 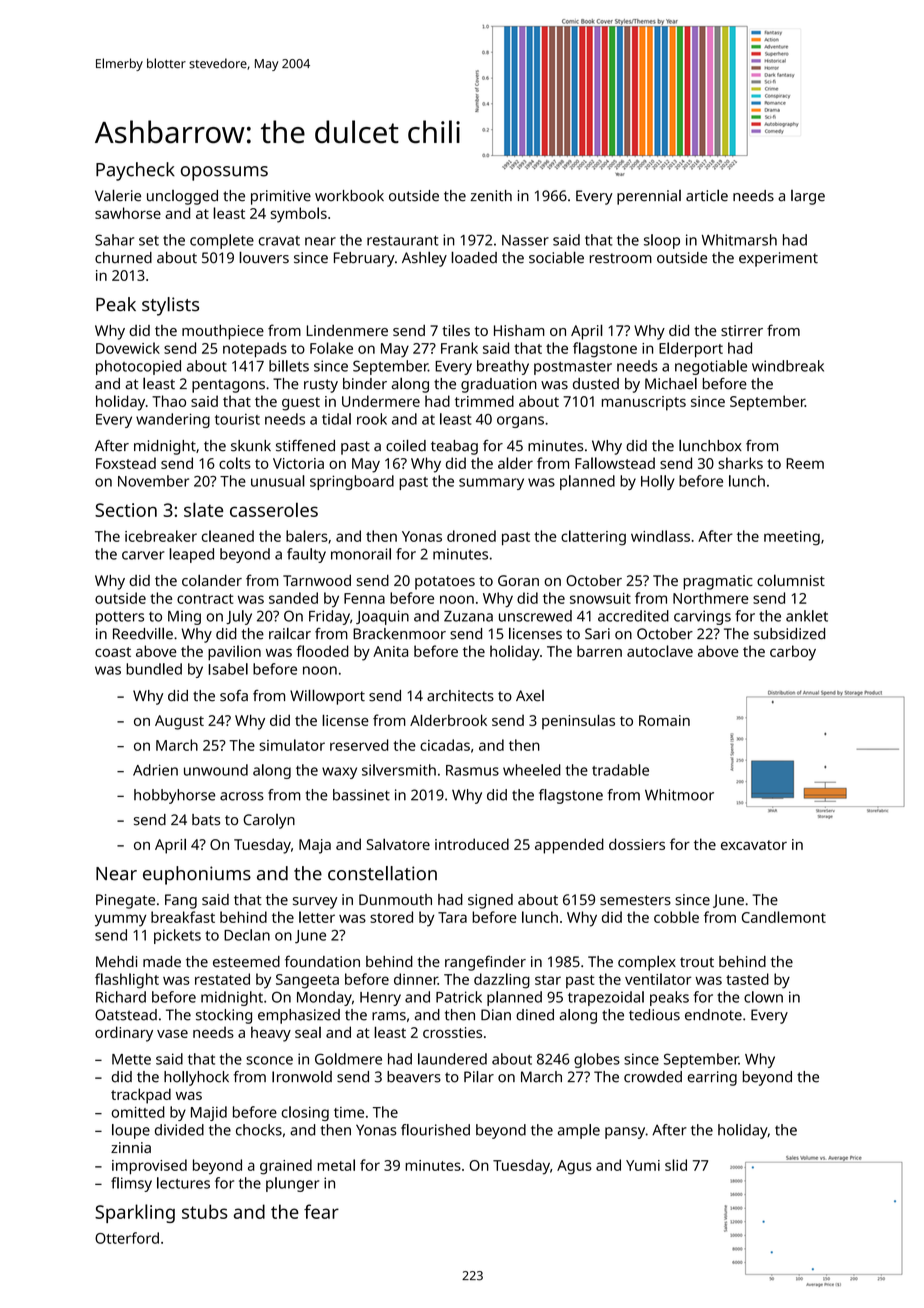 What do you see at coordinates (649, 197) in the page?
I see `perennial` at bounding box center [649, 197].
